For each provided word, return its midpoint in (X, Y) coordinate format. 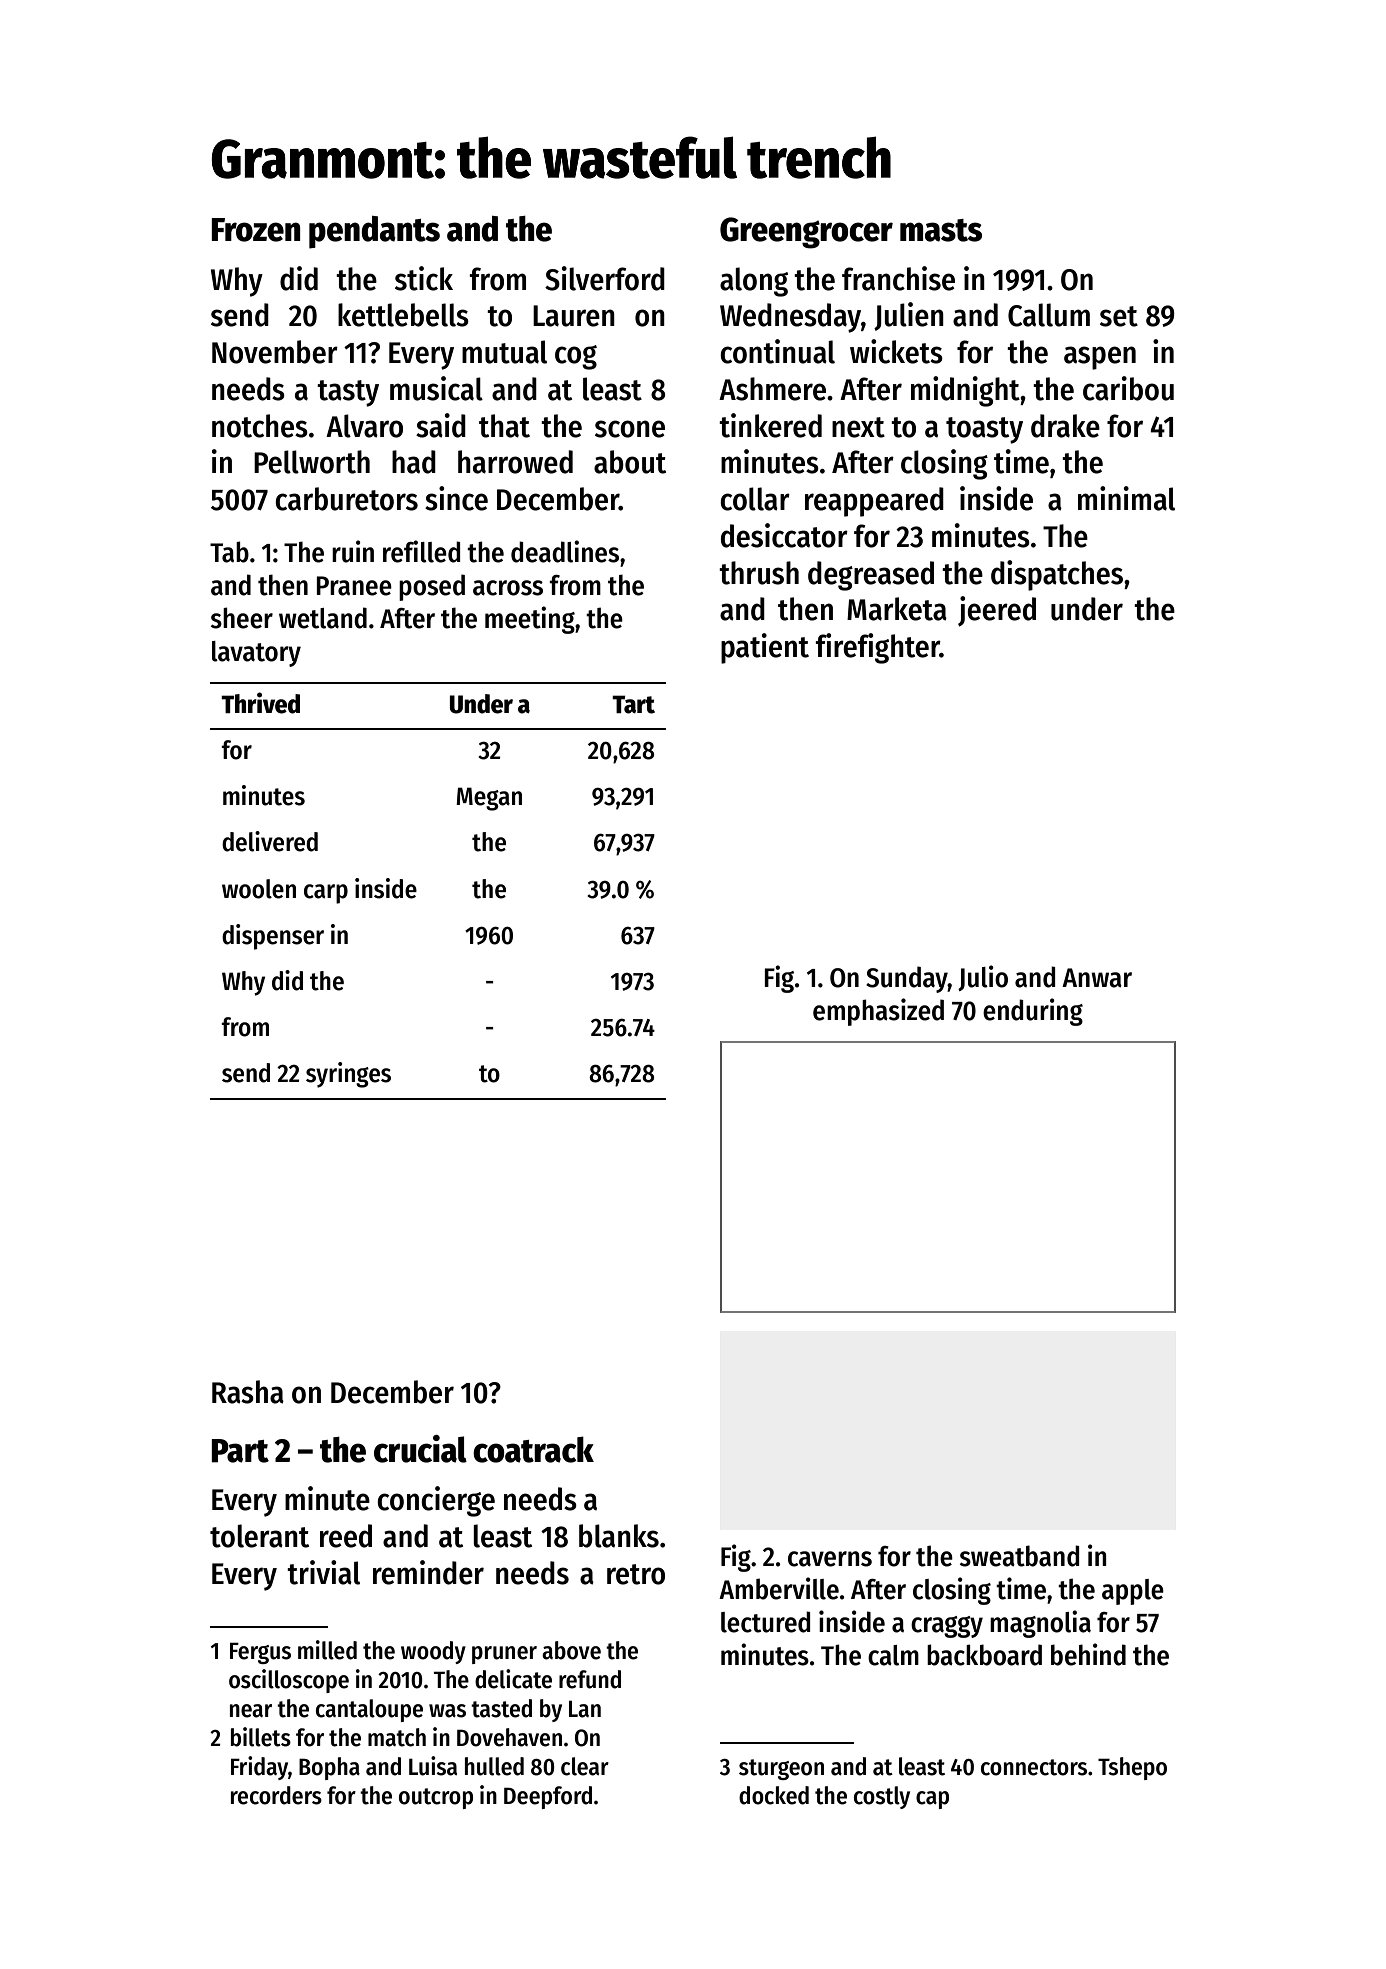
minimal (1126, 498)
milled (327, 1650)
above (571, 1650)
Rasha (248, 1392)
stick (424, 278)
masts (941, 230)
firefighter (878, 648)
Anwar (1097, 978)
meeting (530, 620)
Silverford (605, 278)
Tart (633, 704)
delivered (270, 841)
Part (240, 1451)
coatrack (533, 1449)
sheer (242, 618)
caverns (830, 1559)
